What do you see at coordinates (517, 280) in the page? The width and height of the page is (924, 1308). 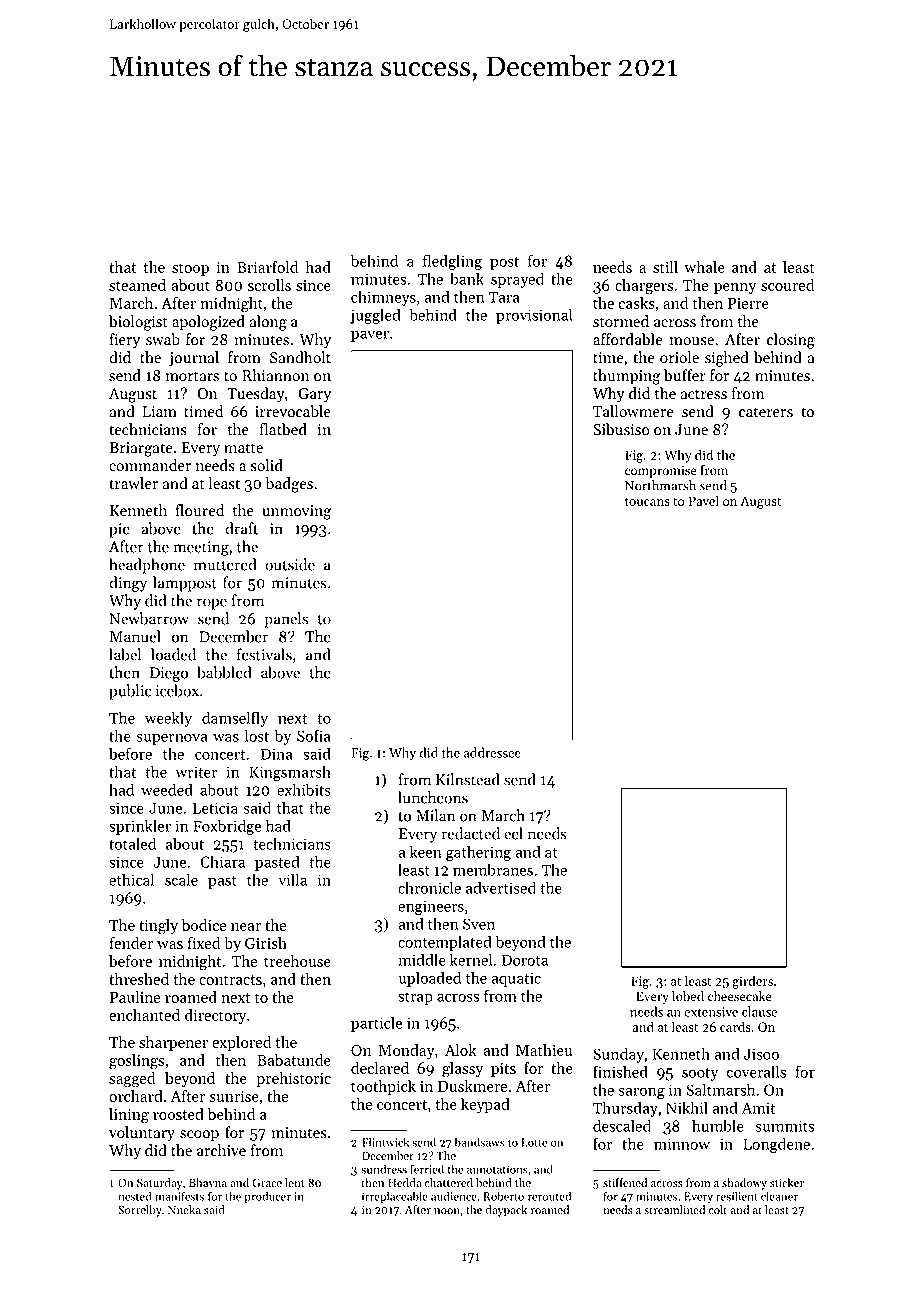 I see `sprayed` at bounding box center [517, 280].
